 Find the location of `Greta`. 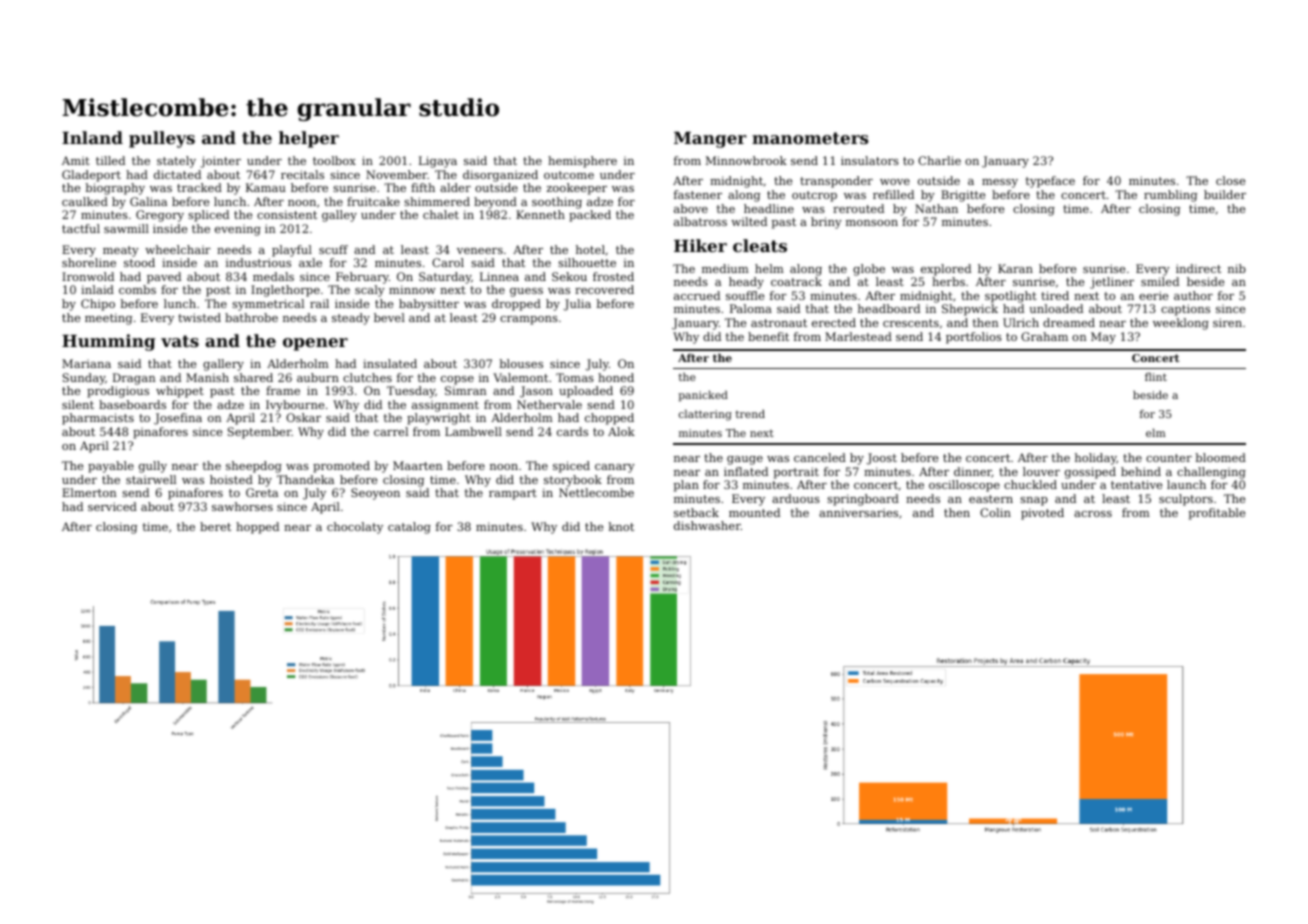

Greta is located at coordinates (262, 492).
